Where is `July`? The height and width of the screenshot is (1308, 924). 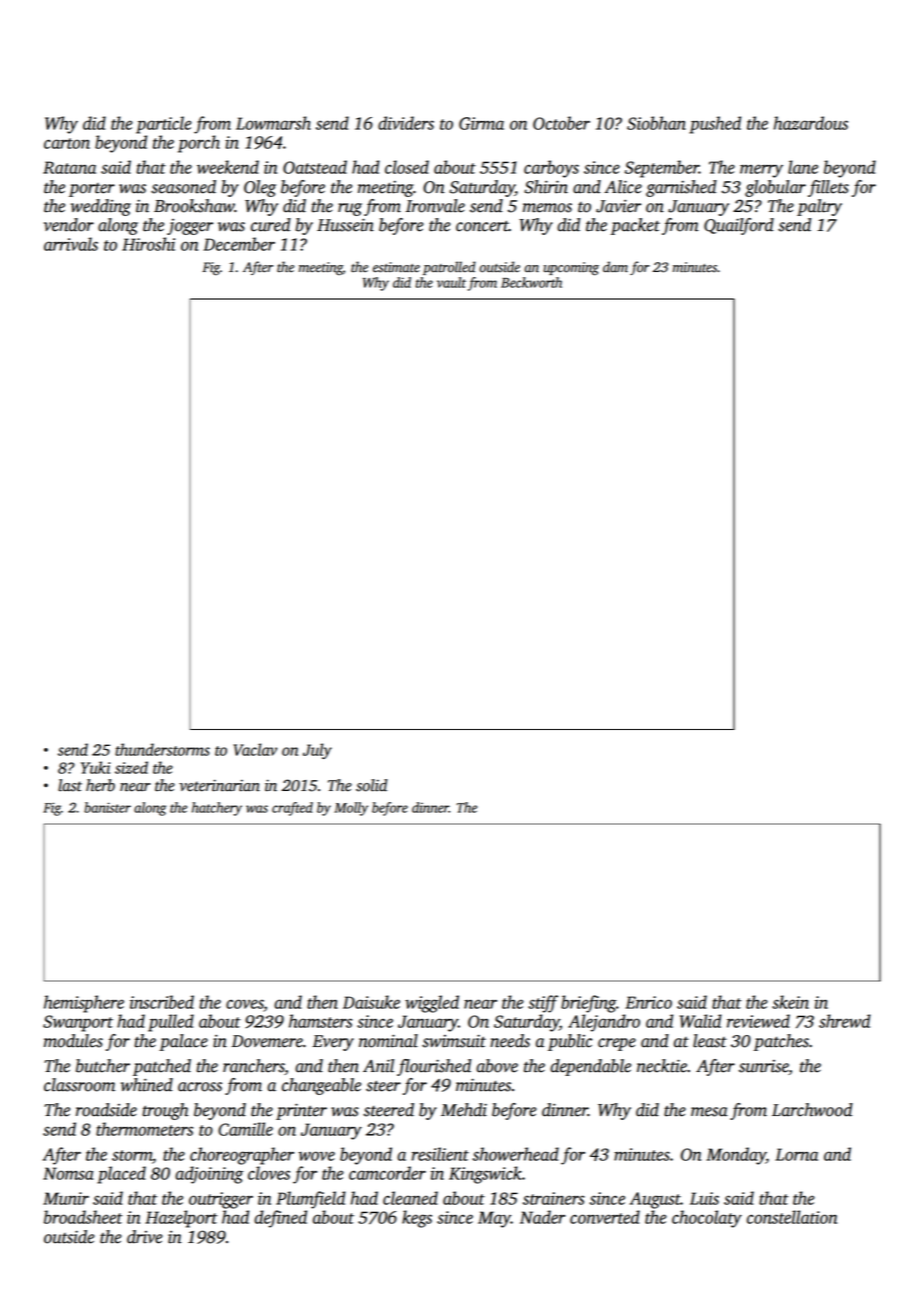
July is located at coordinates (317, 751).
